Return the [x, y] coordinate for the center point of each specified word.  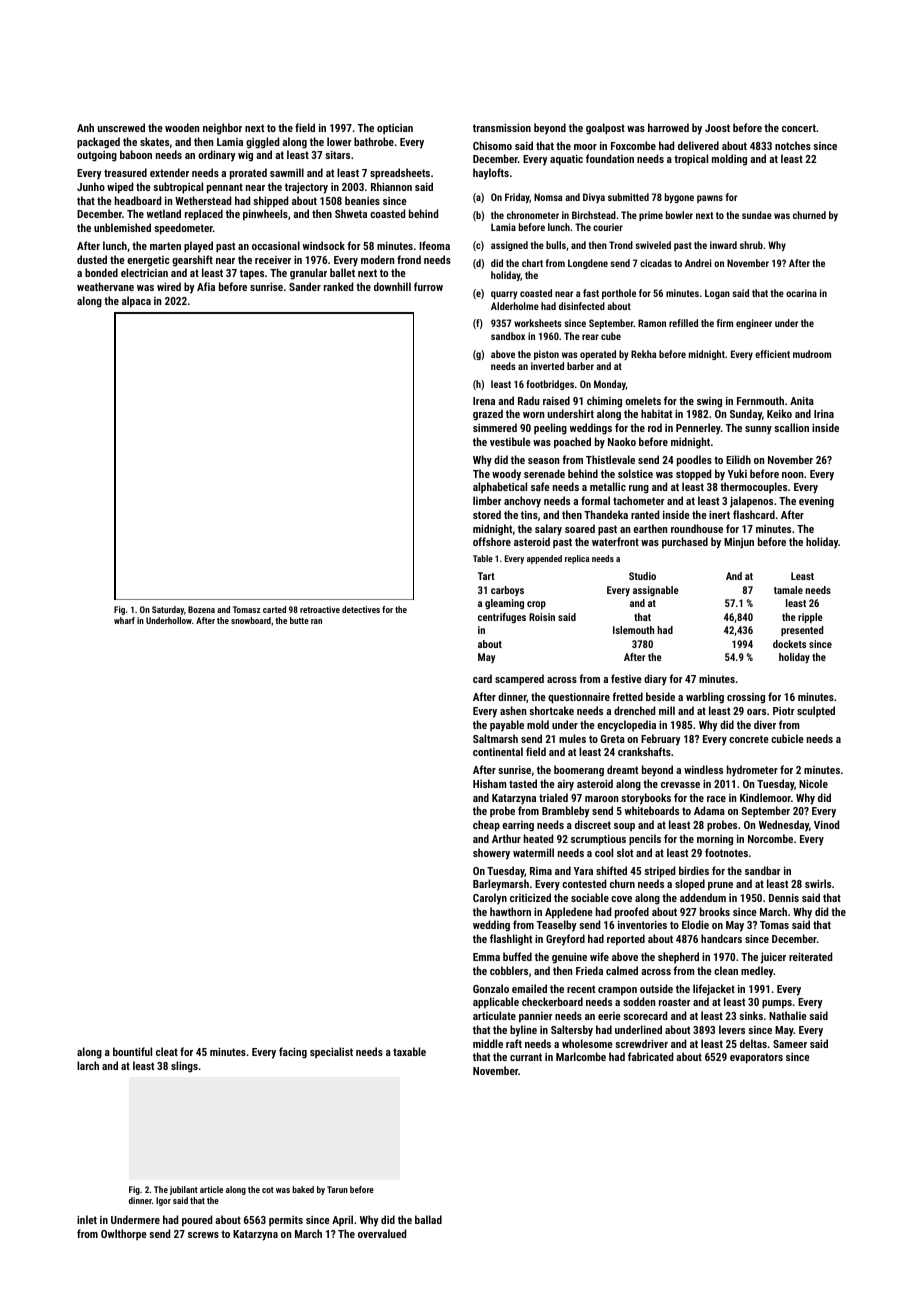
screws [203, 1235]
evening [816, 502]
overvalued [382, 1233]
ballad [428, 1219]
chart [532, 263]
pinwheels [265, 215]
